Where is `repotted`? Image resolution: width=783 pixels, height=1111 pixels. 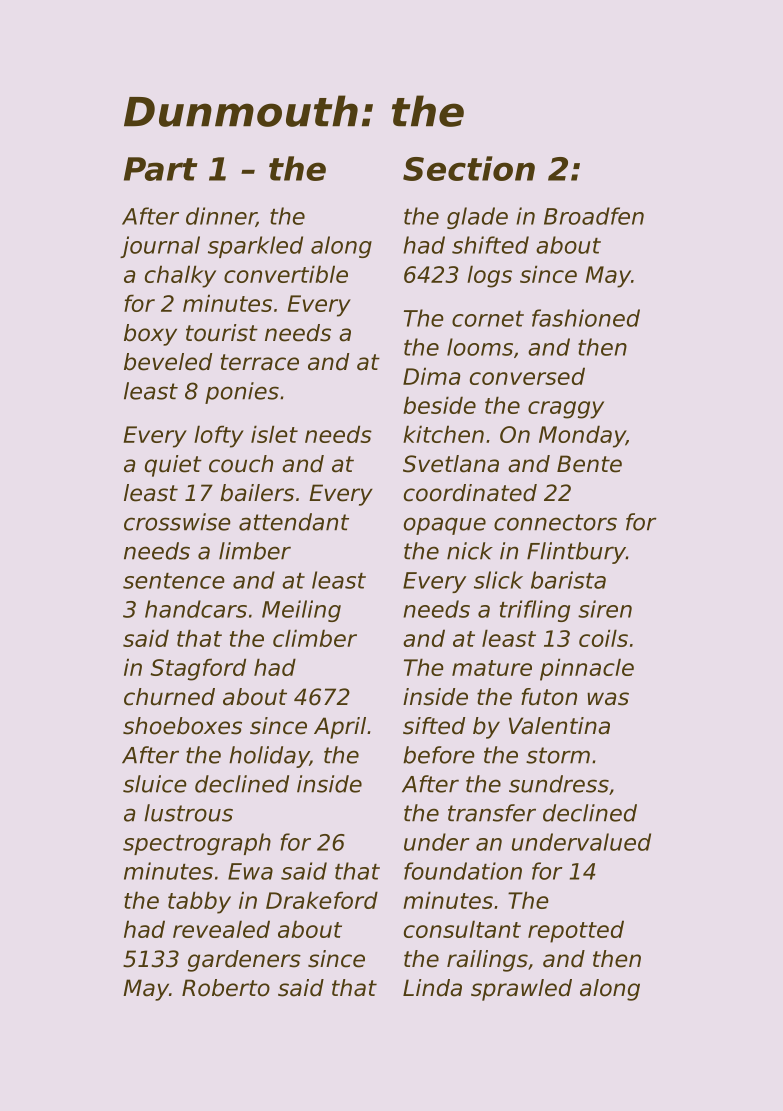
repotted is located at coordinates (576, 931).
